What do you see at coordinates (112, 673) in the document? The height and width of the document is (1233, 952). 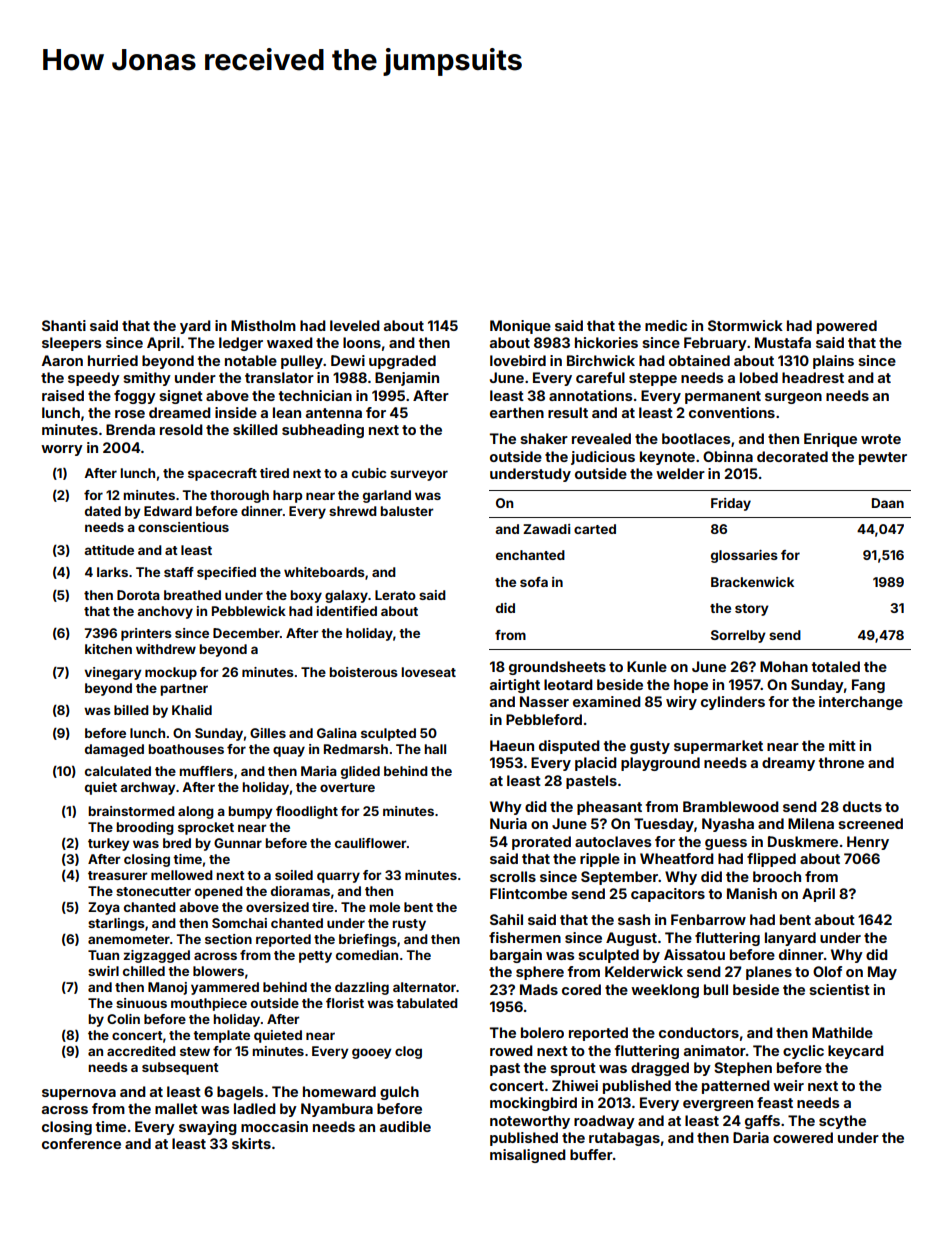 I see `vinegary` at bounding box center [112, 673].
